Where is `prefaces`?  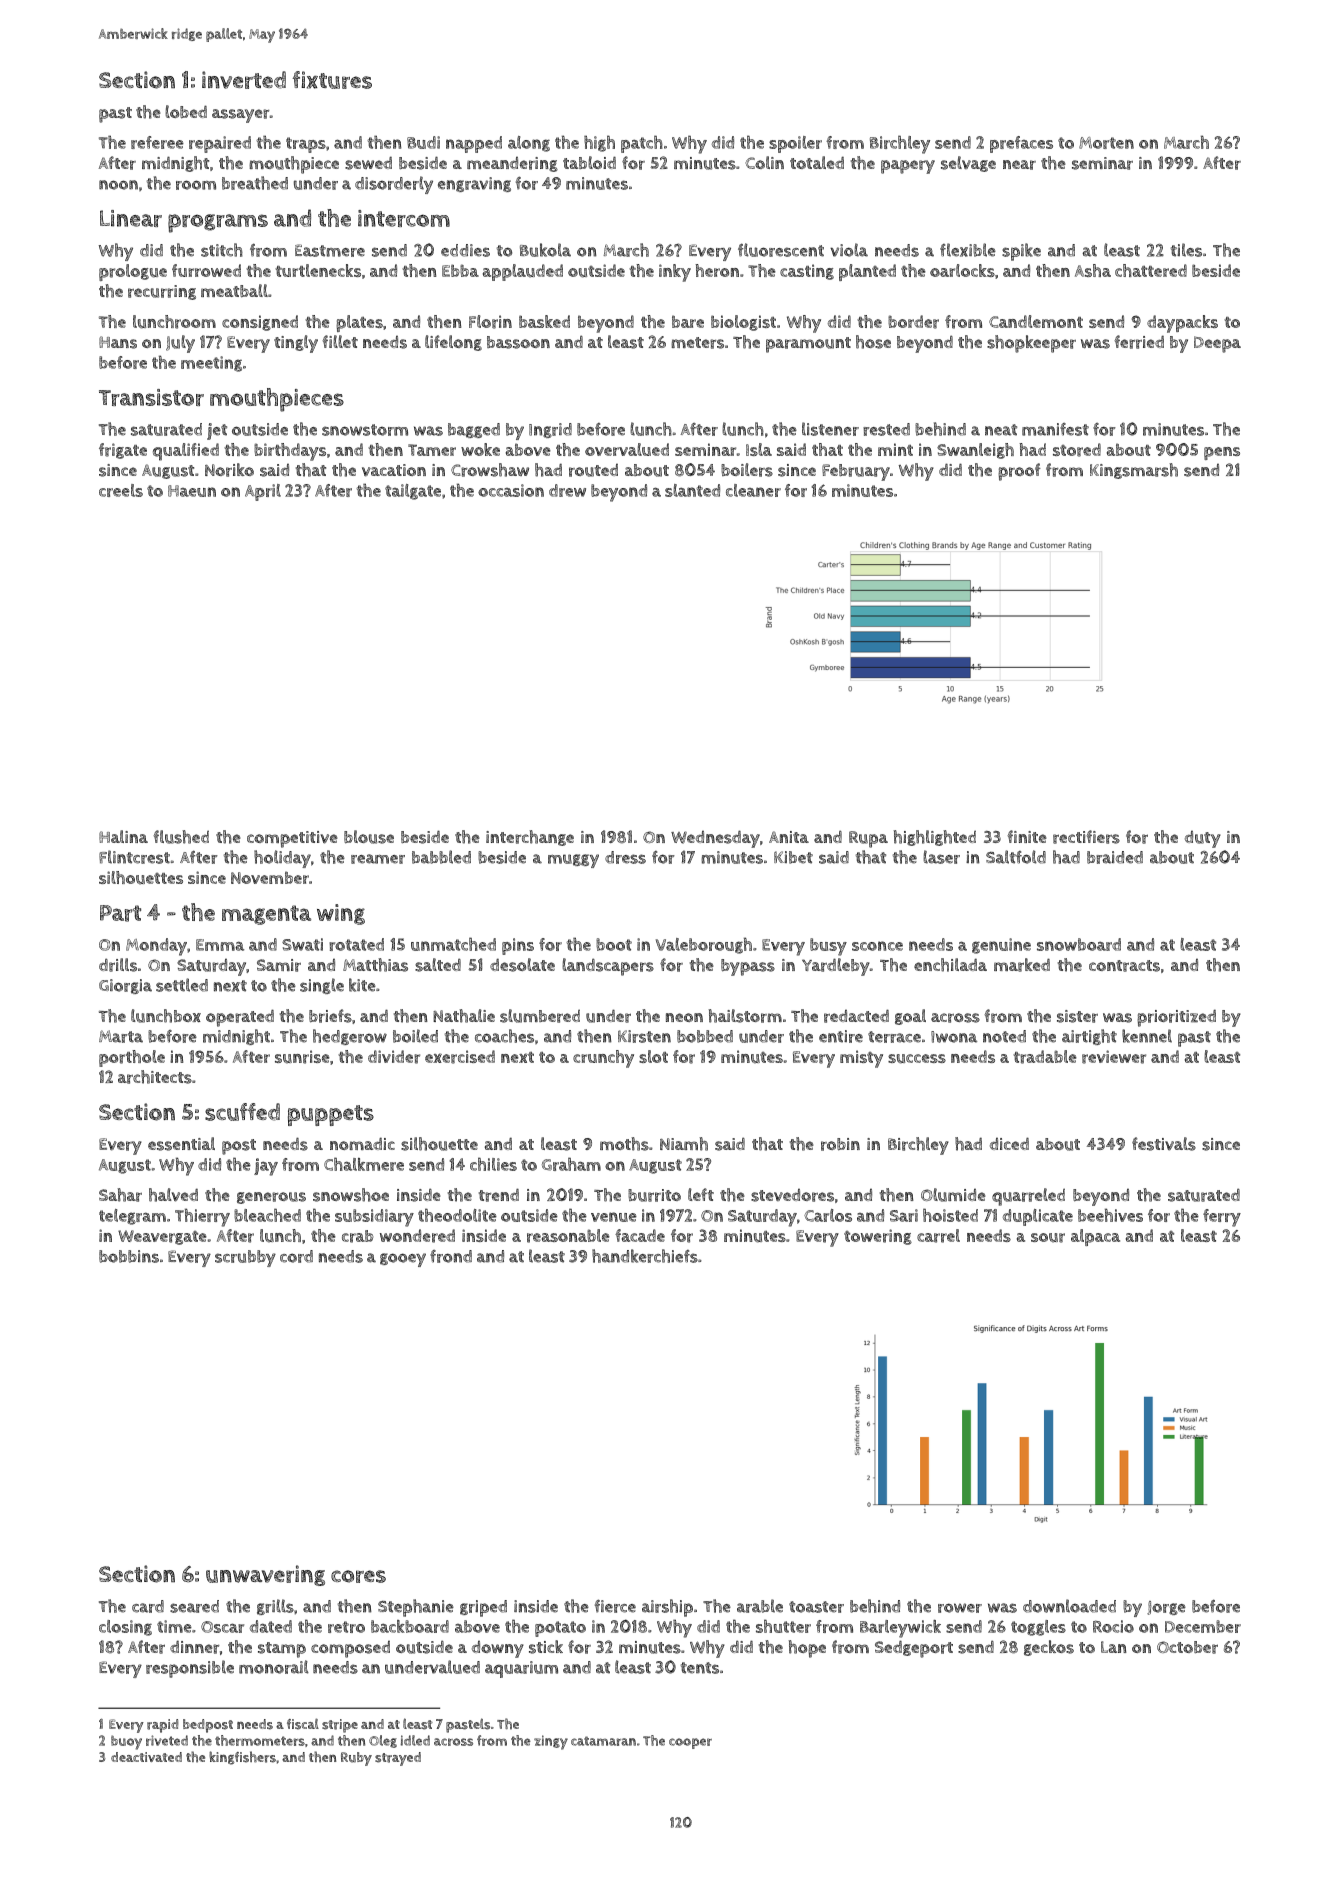
prefaces is located at coordinates (1021, 144).
